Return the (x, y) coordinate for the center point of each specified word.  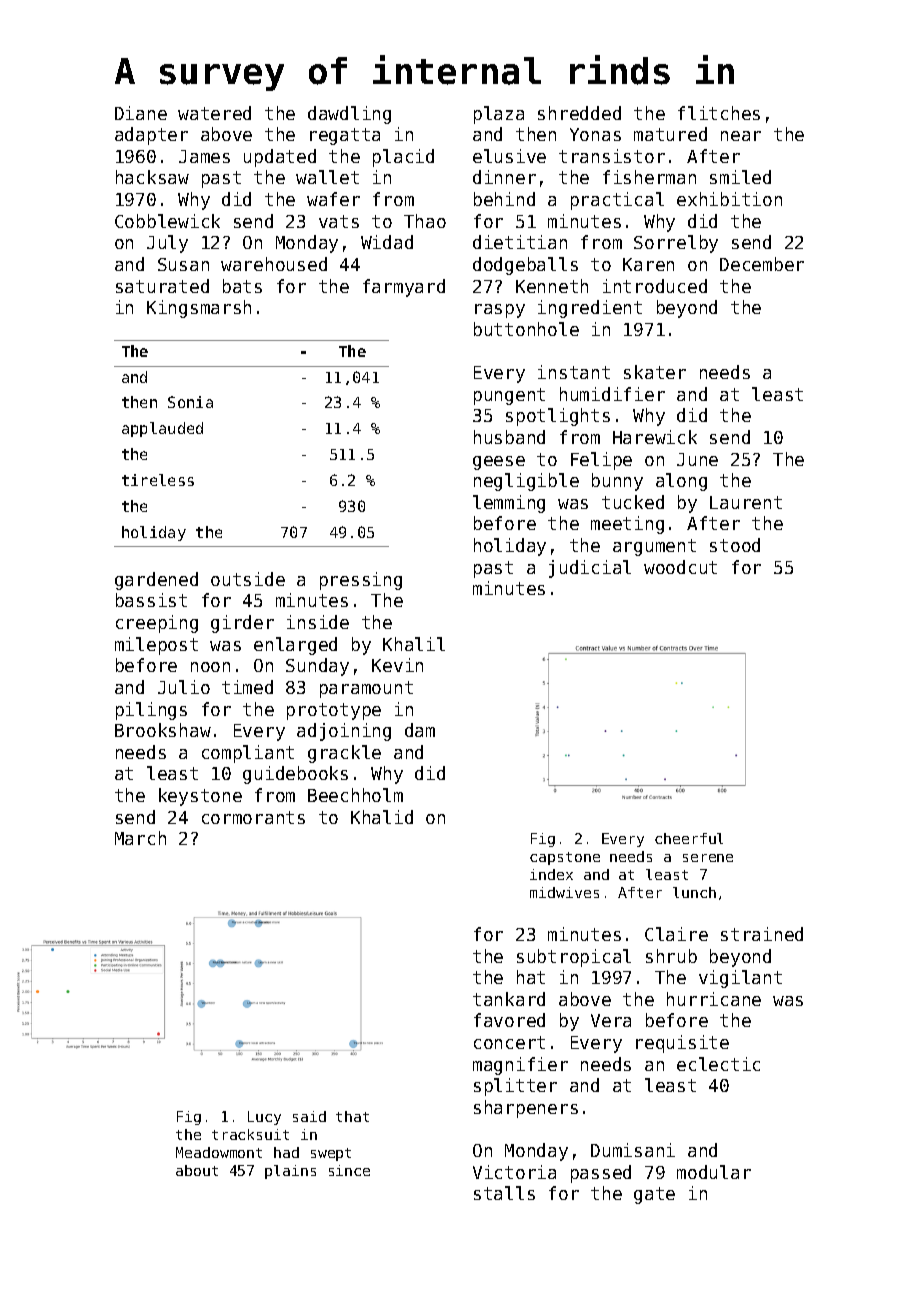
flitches (719, 113)
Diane (141, 113)
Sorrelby (676, 244)
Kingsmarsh (199, 309)
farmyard (404, 288)
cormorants (253, 817)
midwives (564, 892)
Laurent (746, 502)
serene (708, 858)
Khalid (382, 817)
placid (403, 158)
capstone (565, 858)
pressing (361, 581)
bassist (151, 600)
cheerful (689, 838)
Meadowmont (219, 1152)
